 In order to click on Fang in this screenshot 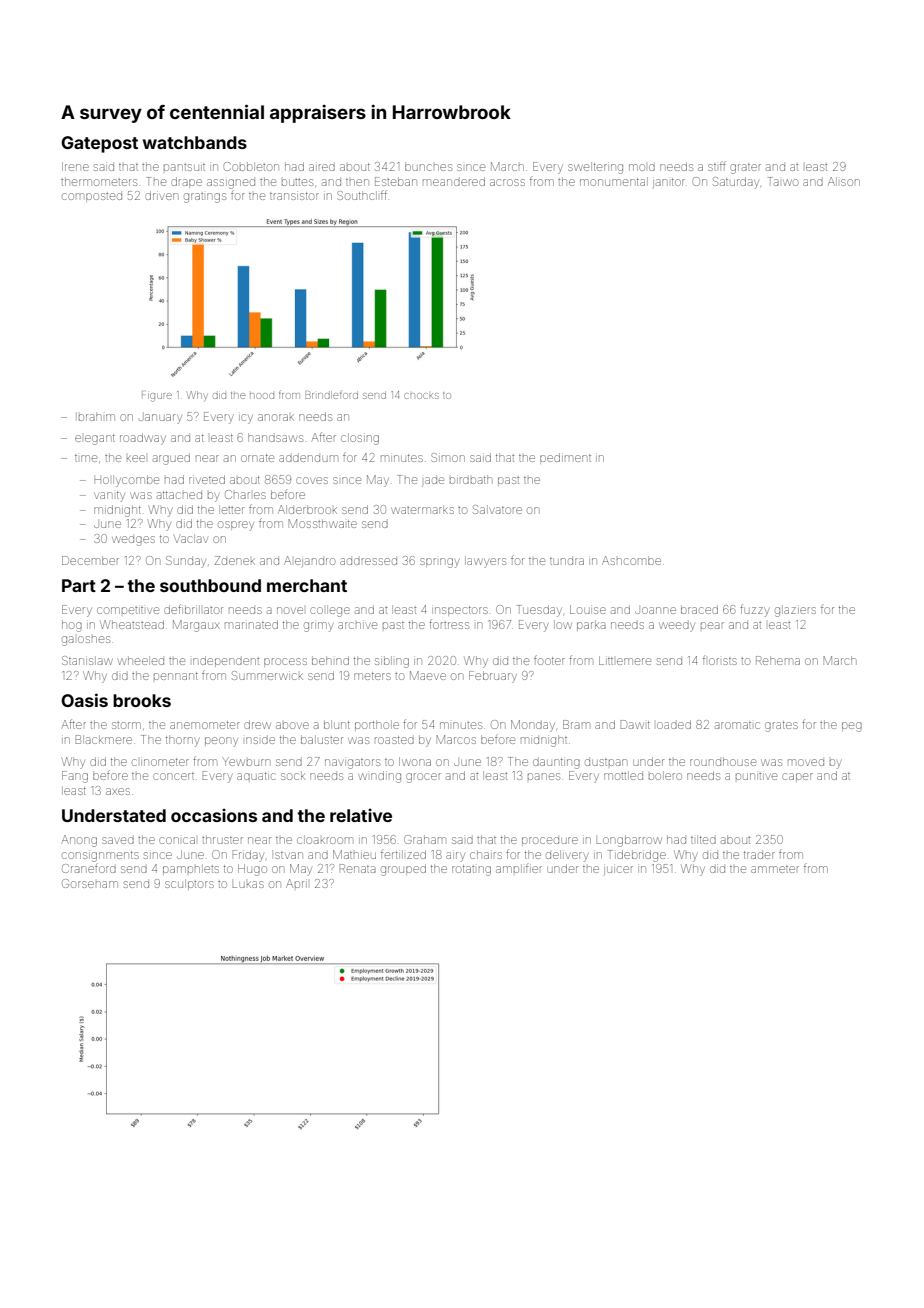, I will do `click(75, 777)`.
